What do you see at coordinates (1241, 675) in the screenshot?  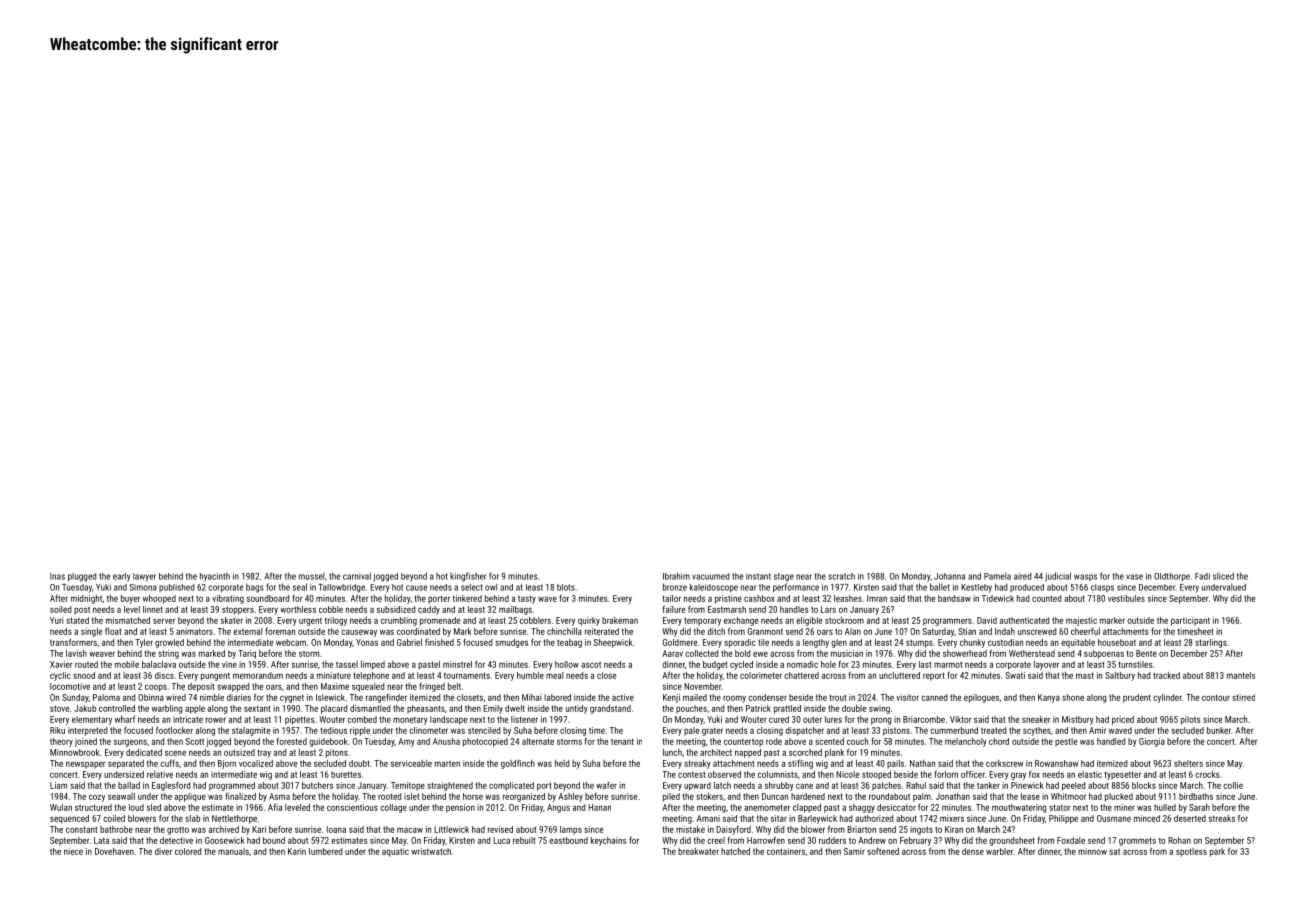 I see `mantels` at bounding box center [1241, 675].
